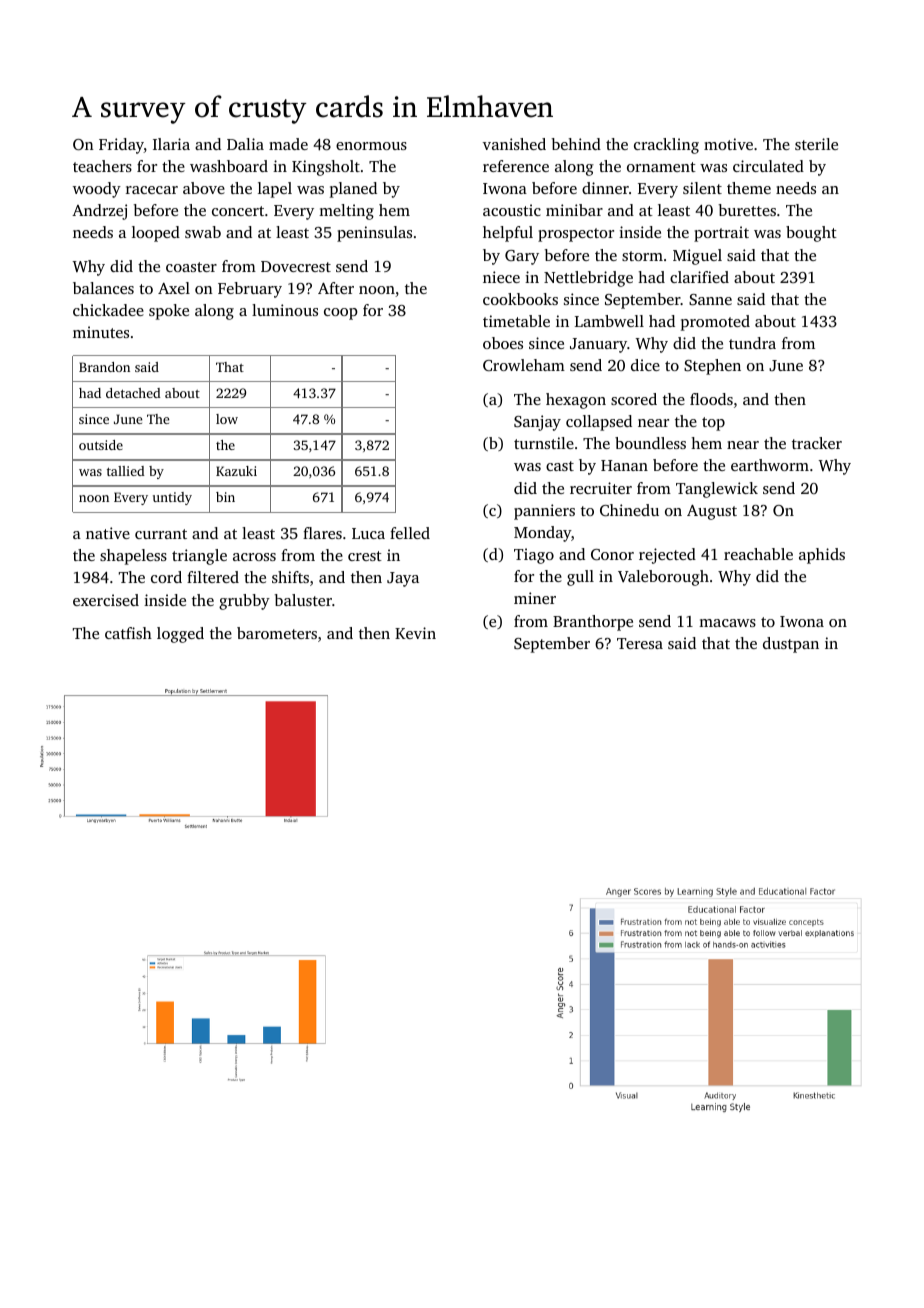 The height and width of the document is (1308, 924). What do you see at coordinates (180, 635) in the document?
I see `logged` at bounding box center [180, 635].
